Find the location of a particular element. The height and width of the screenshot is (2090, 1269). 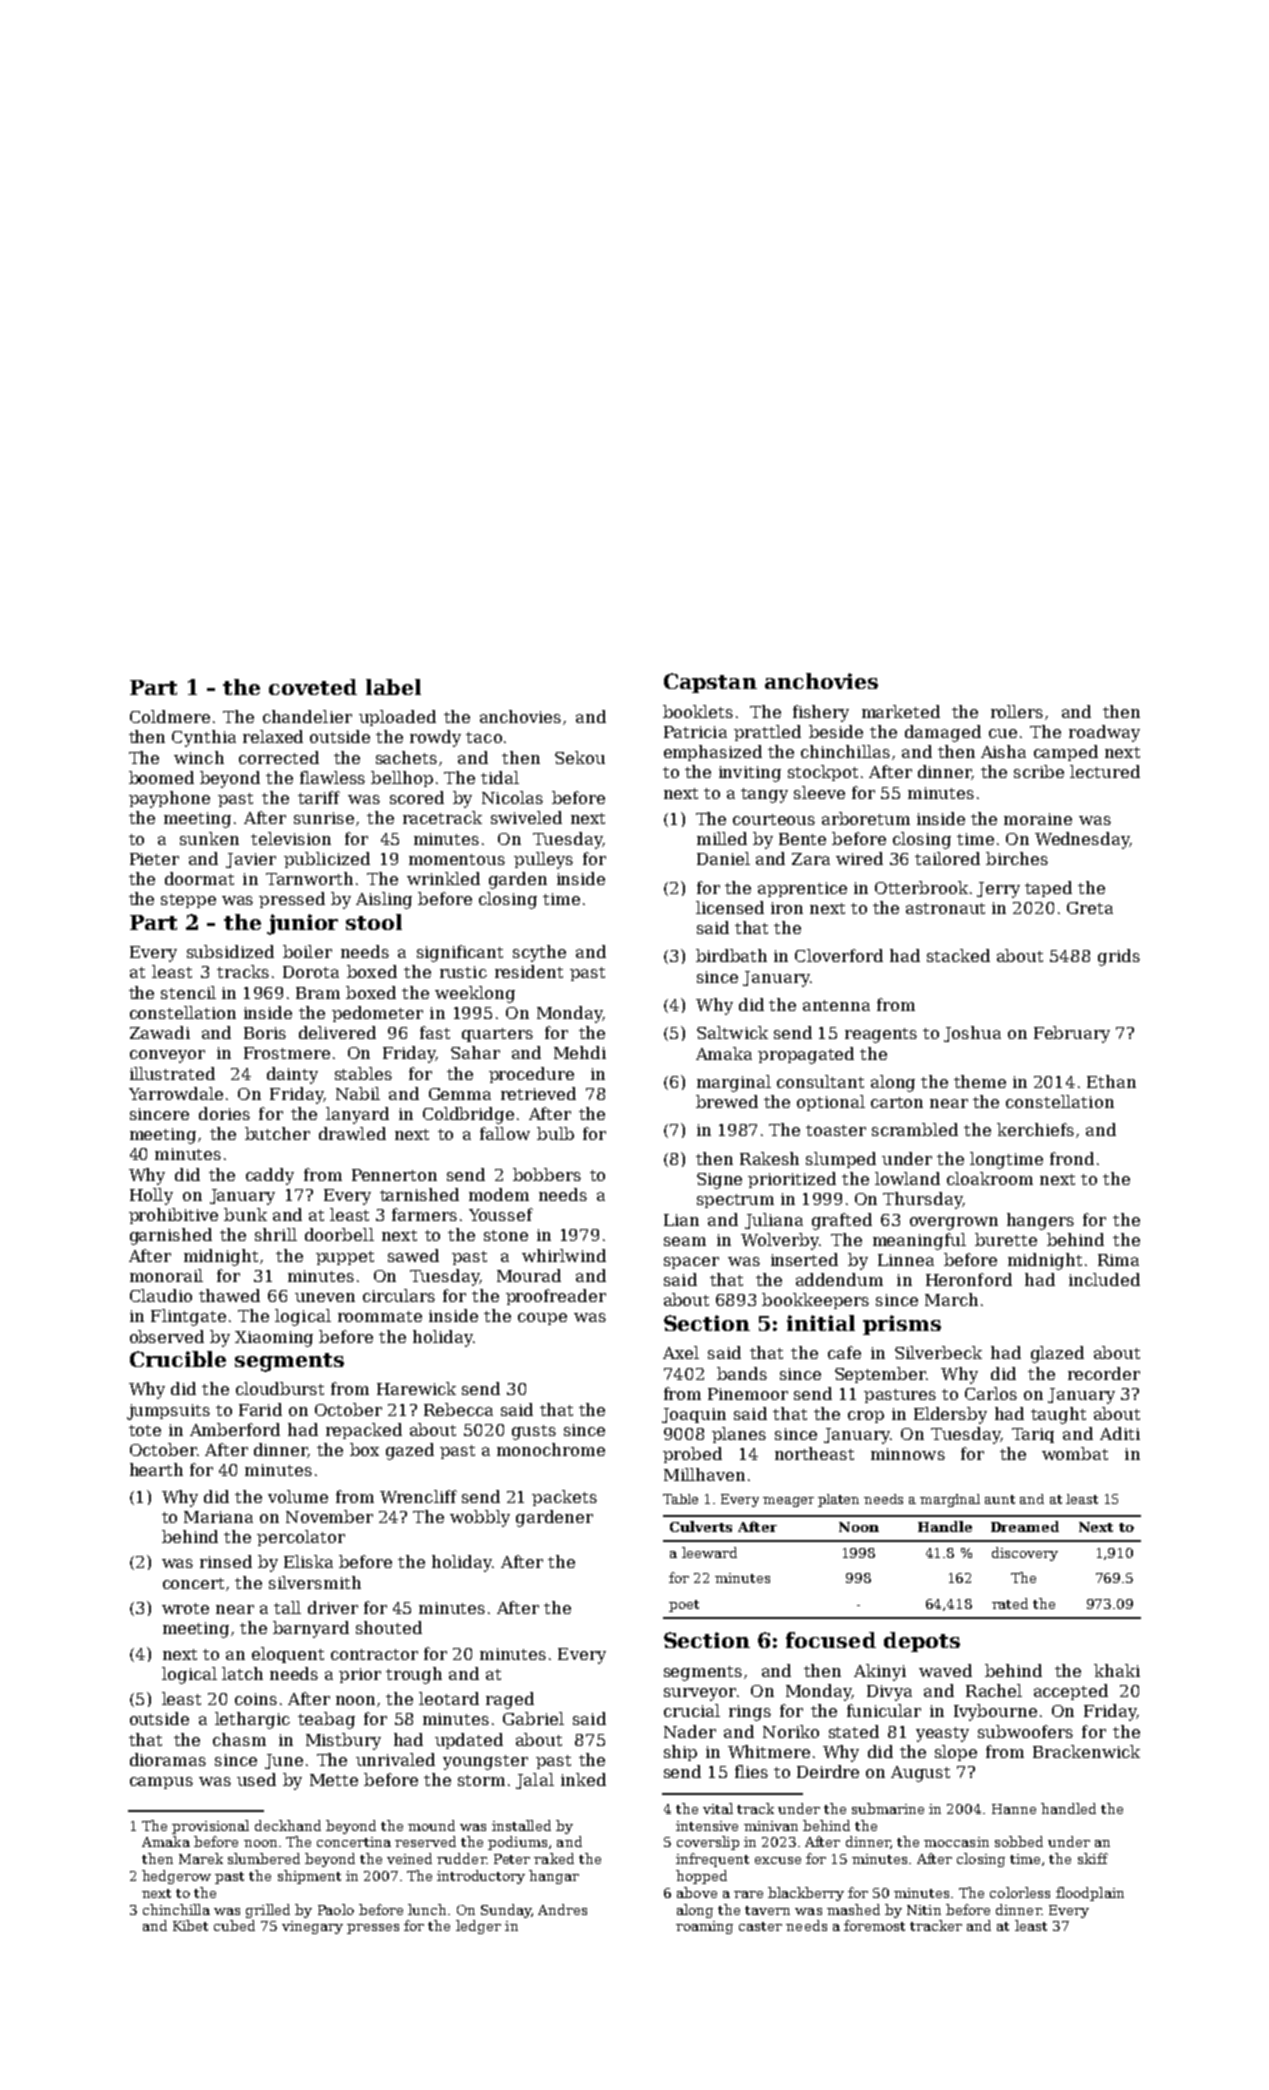

licensed is located at coordinates (730, 907).
